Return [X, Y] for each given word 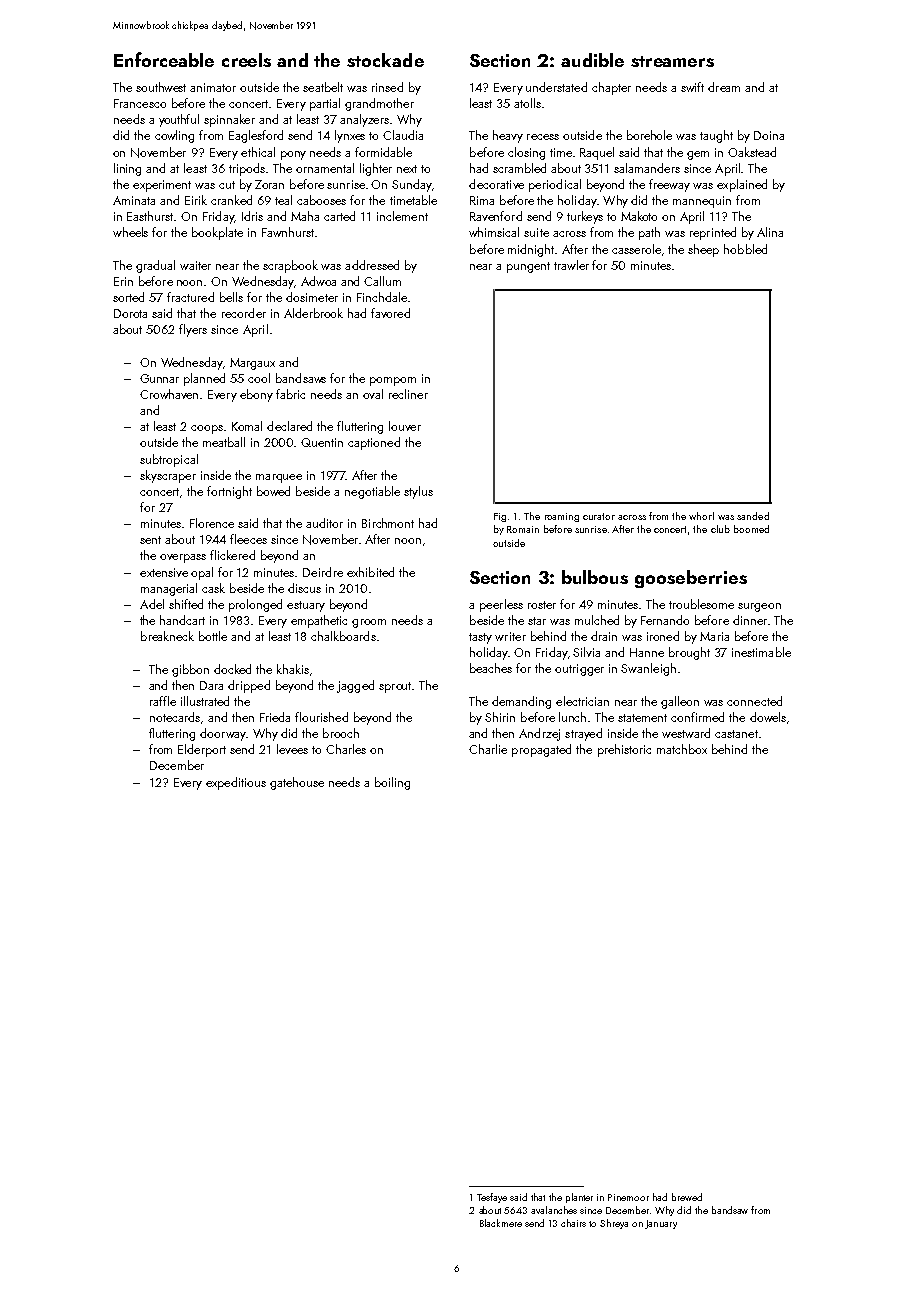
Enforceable [164, 59]
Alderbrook [313, 313]
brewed [687, 1197]
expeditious [236, 783]
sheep [703, 250]
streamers [672, 61]
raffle [163, 701]
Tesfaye [492, 1198]
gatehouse [297, 783]
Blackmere [501, 1223]
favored [390, 313]
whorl [701, 516]
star [537, 621]
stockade [385, 60]
